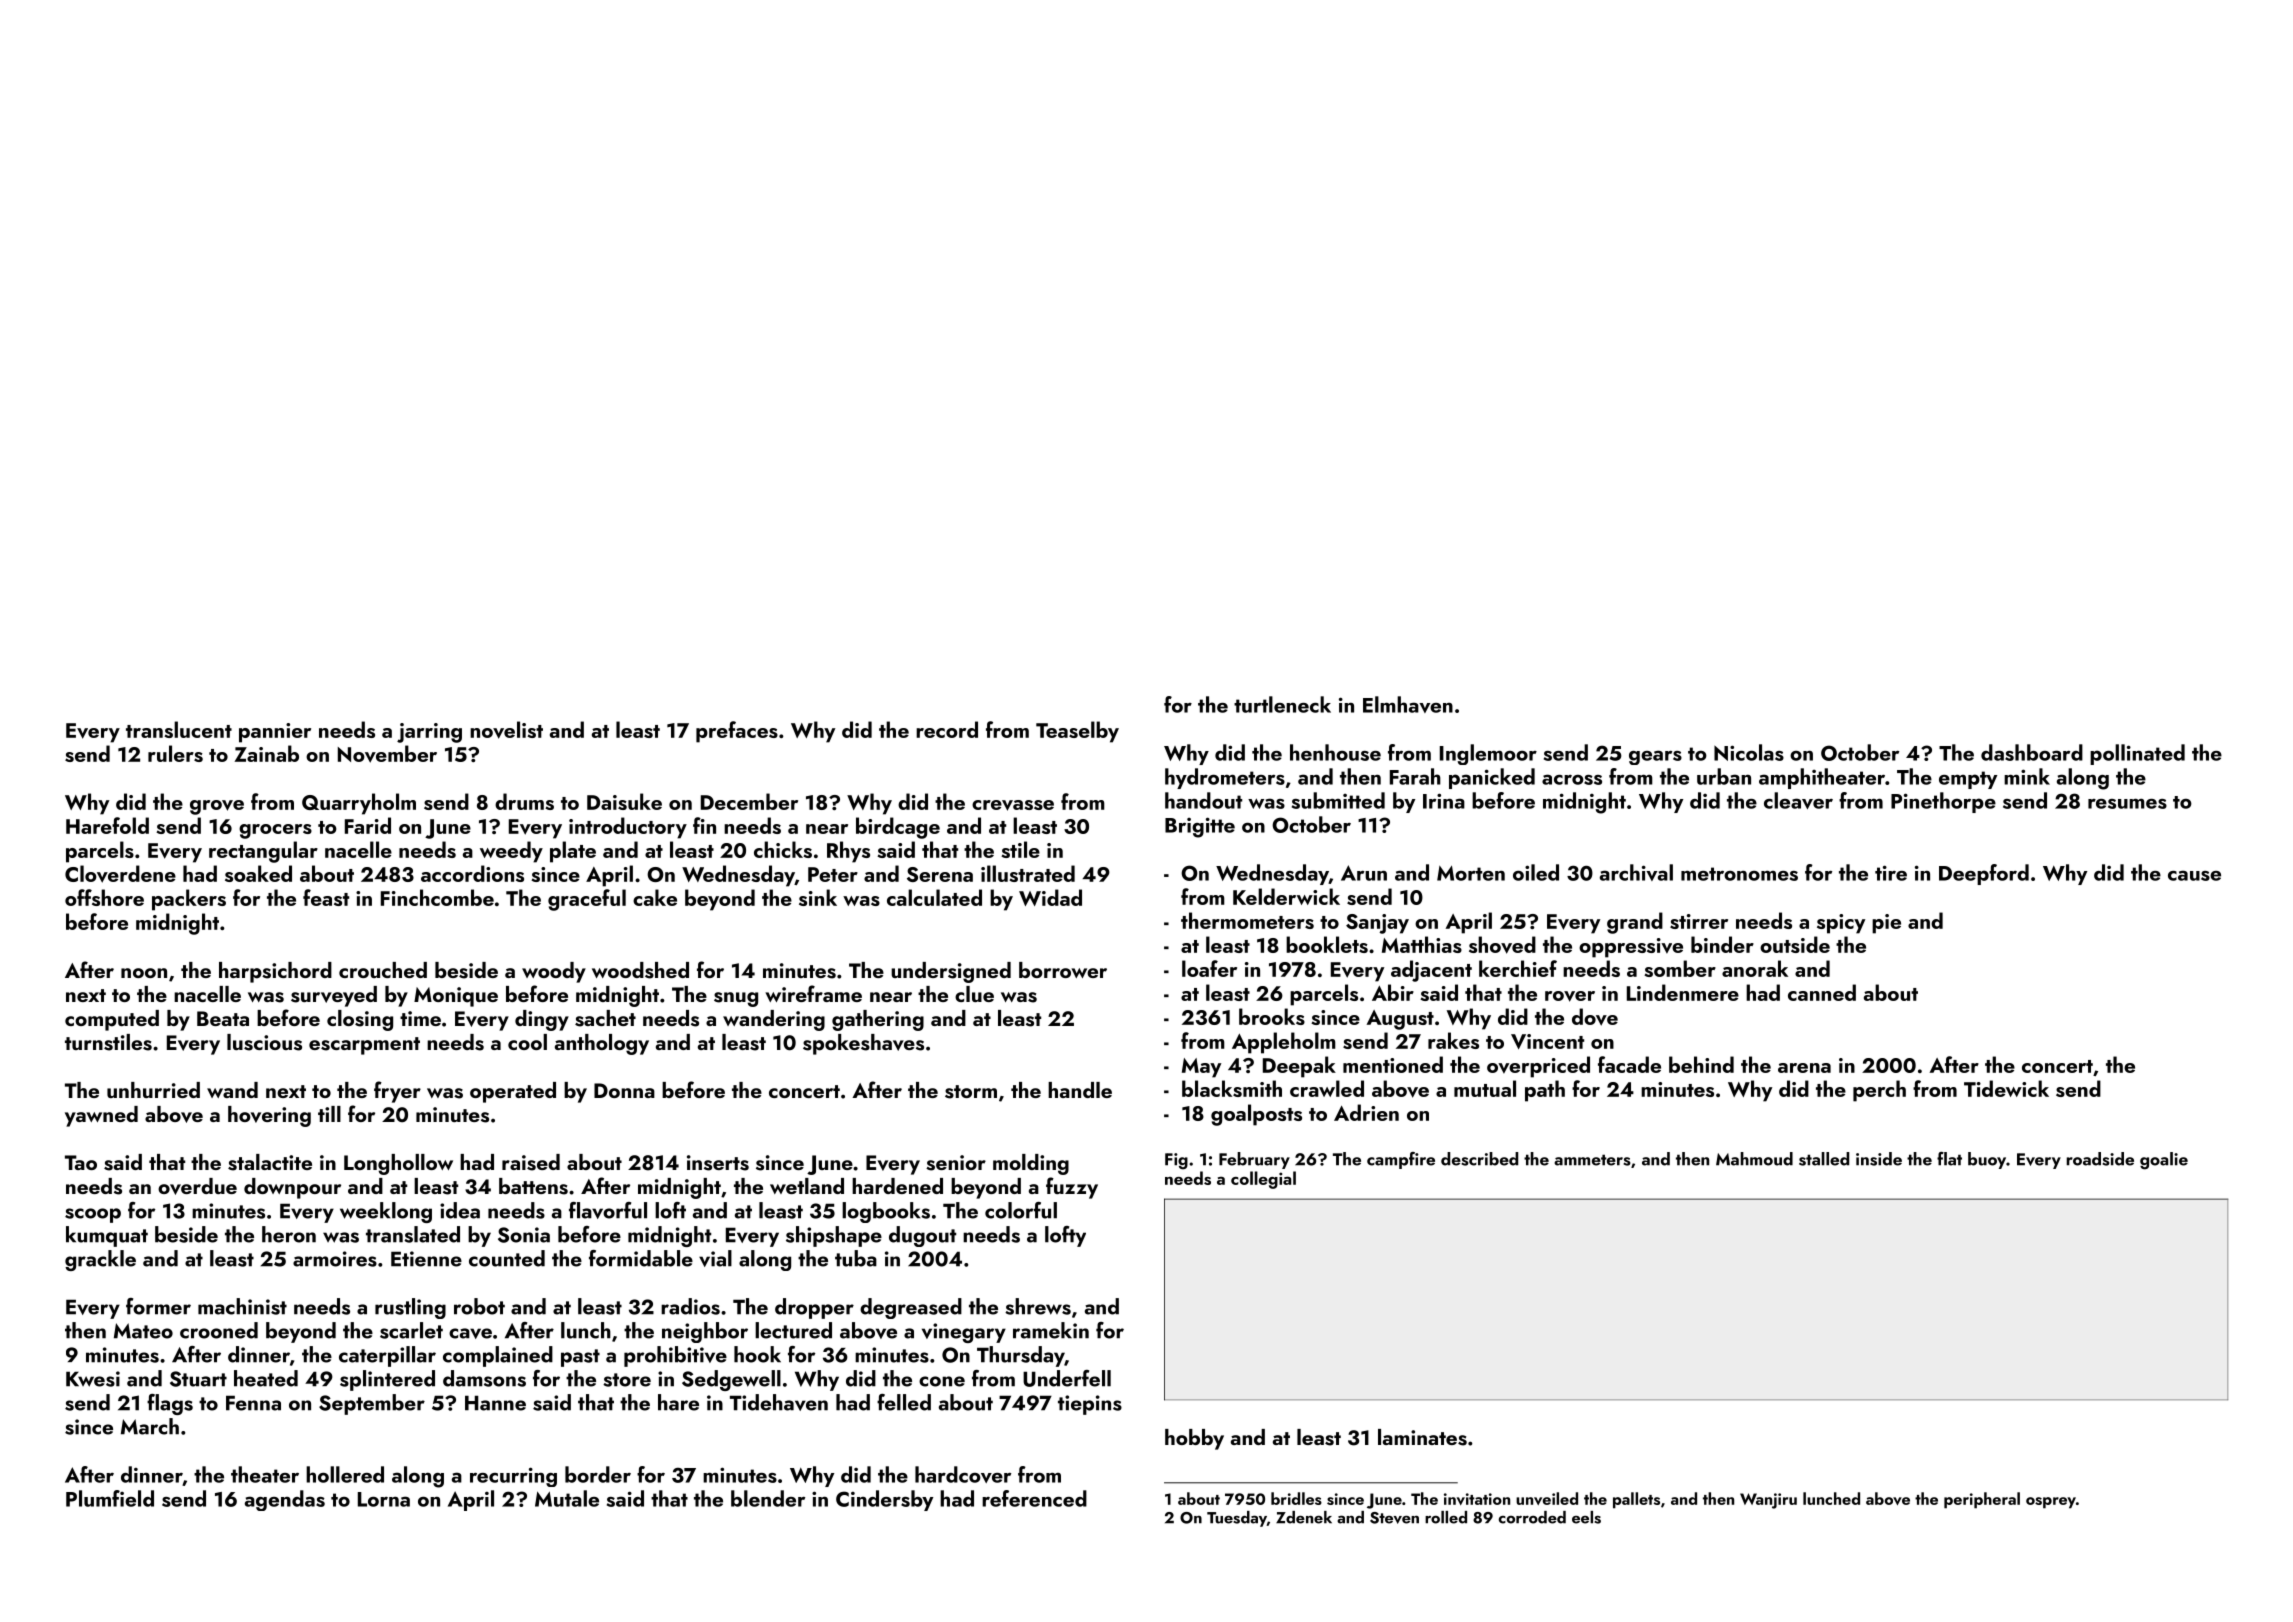 This page has height=1622, width=2293. I want to click on pie, so click(1886, 924).
